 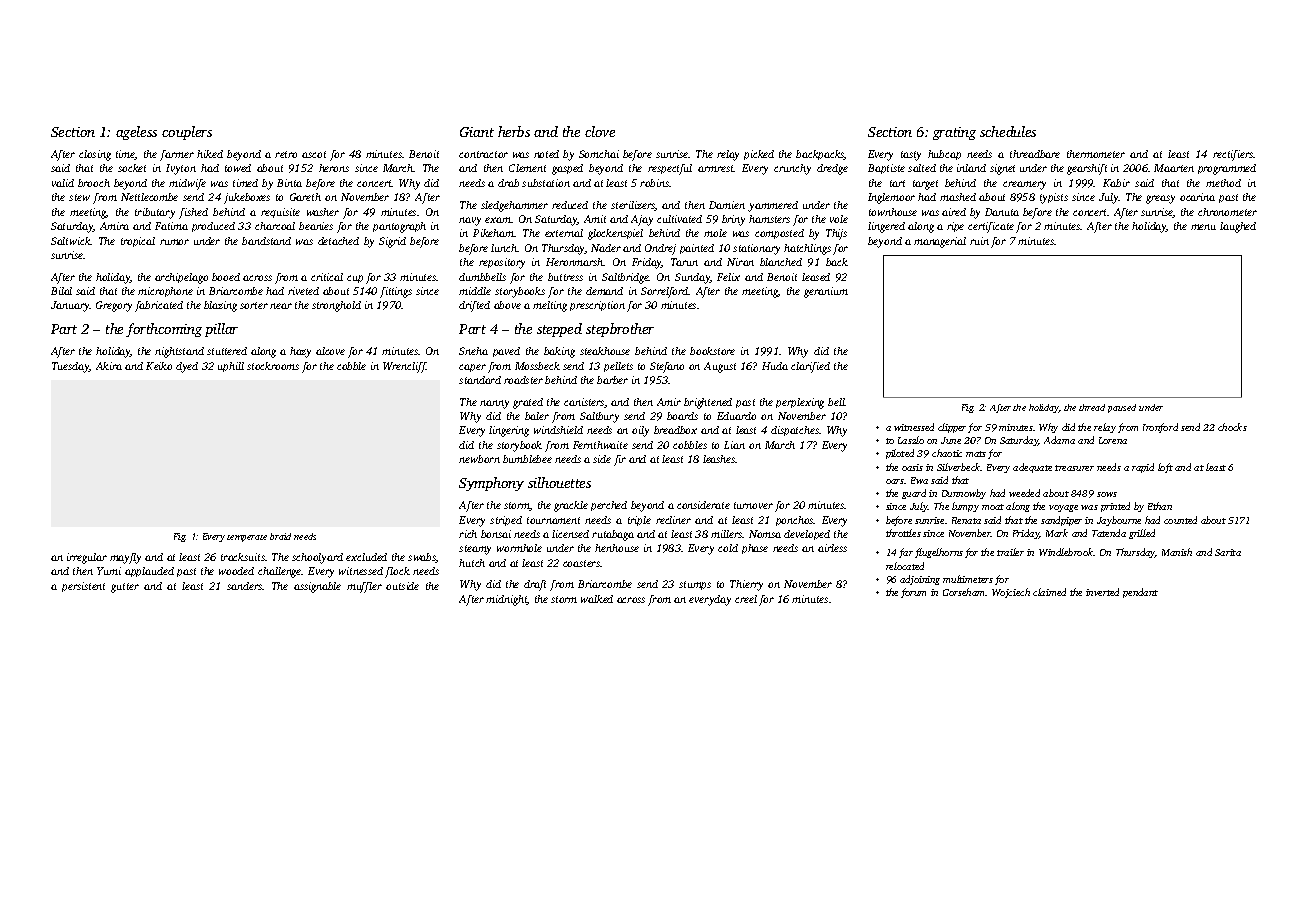 What do you see at coordinates (600, 131) in the document?
I see `clove` at bounding box center [600, 131].
